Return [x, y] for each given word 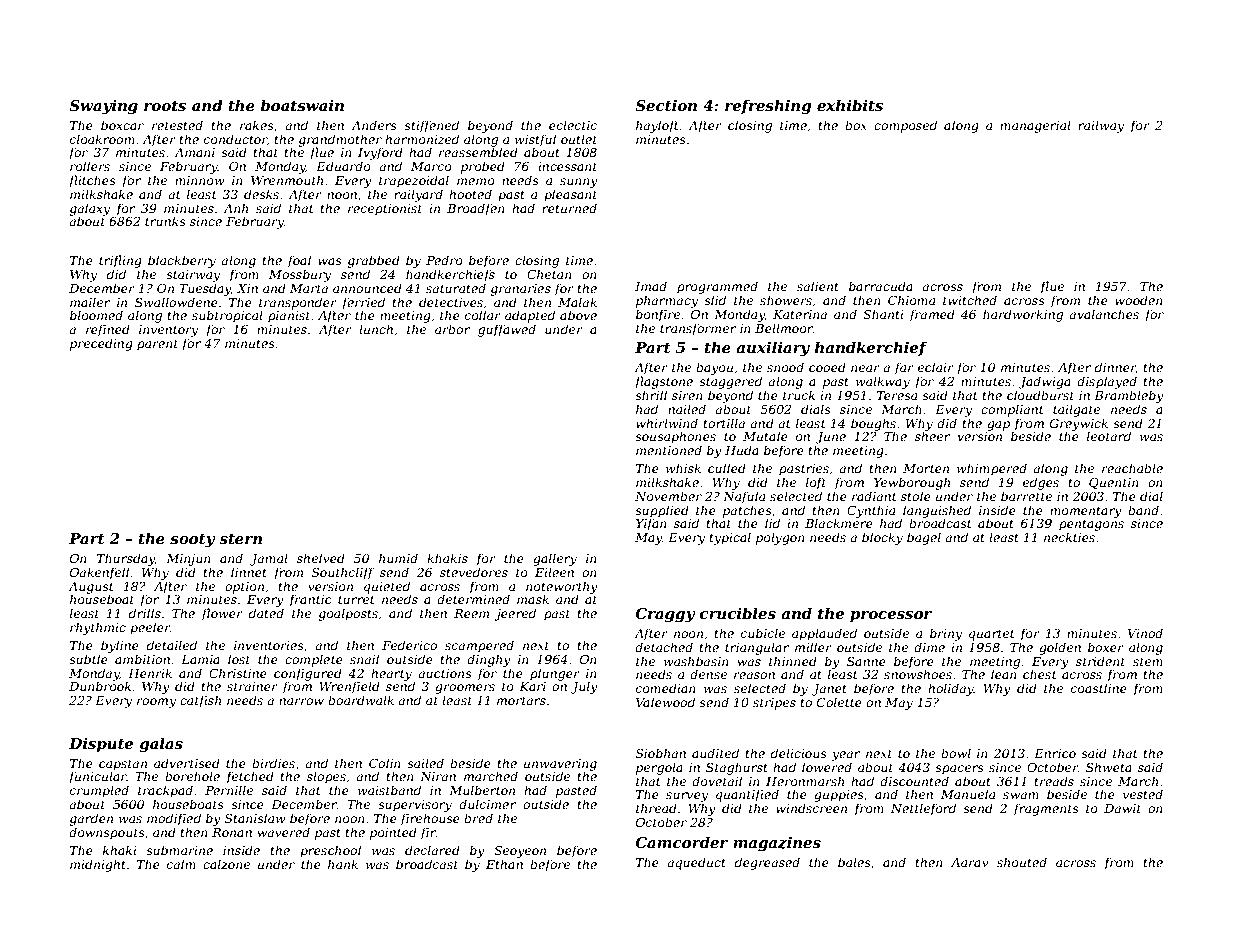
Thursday [126, 559]
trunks [165, 221]
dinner [1115, 368]
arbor [452, 329]
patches [747, 511]
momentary [1086, 512]
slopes [326, 777]
